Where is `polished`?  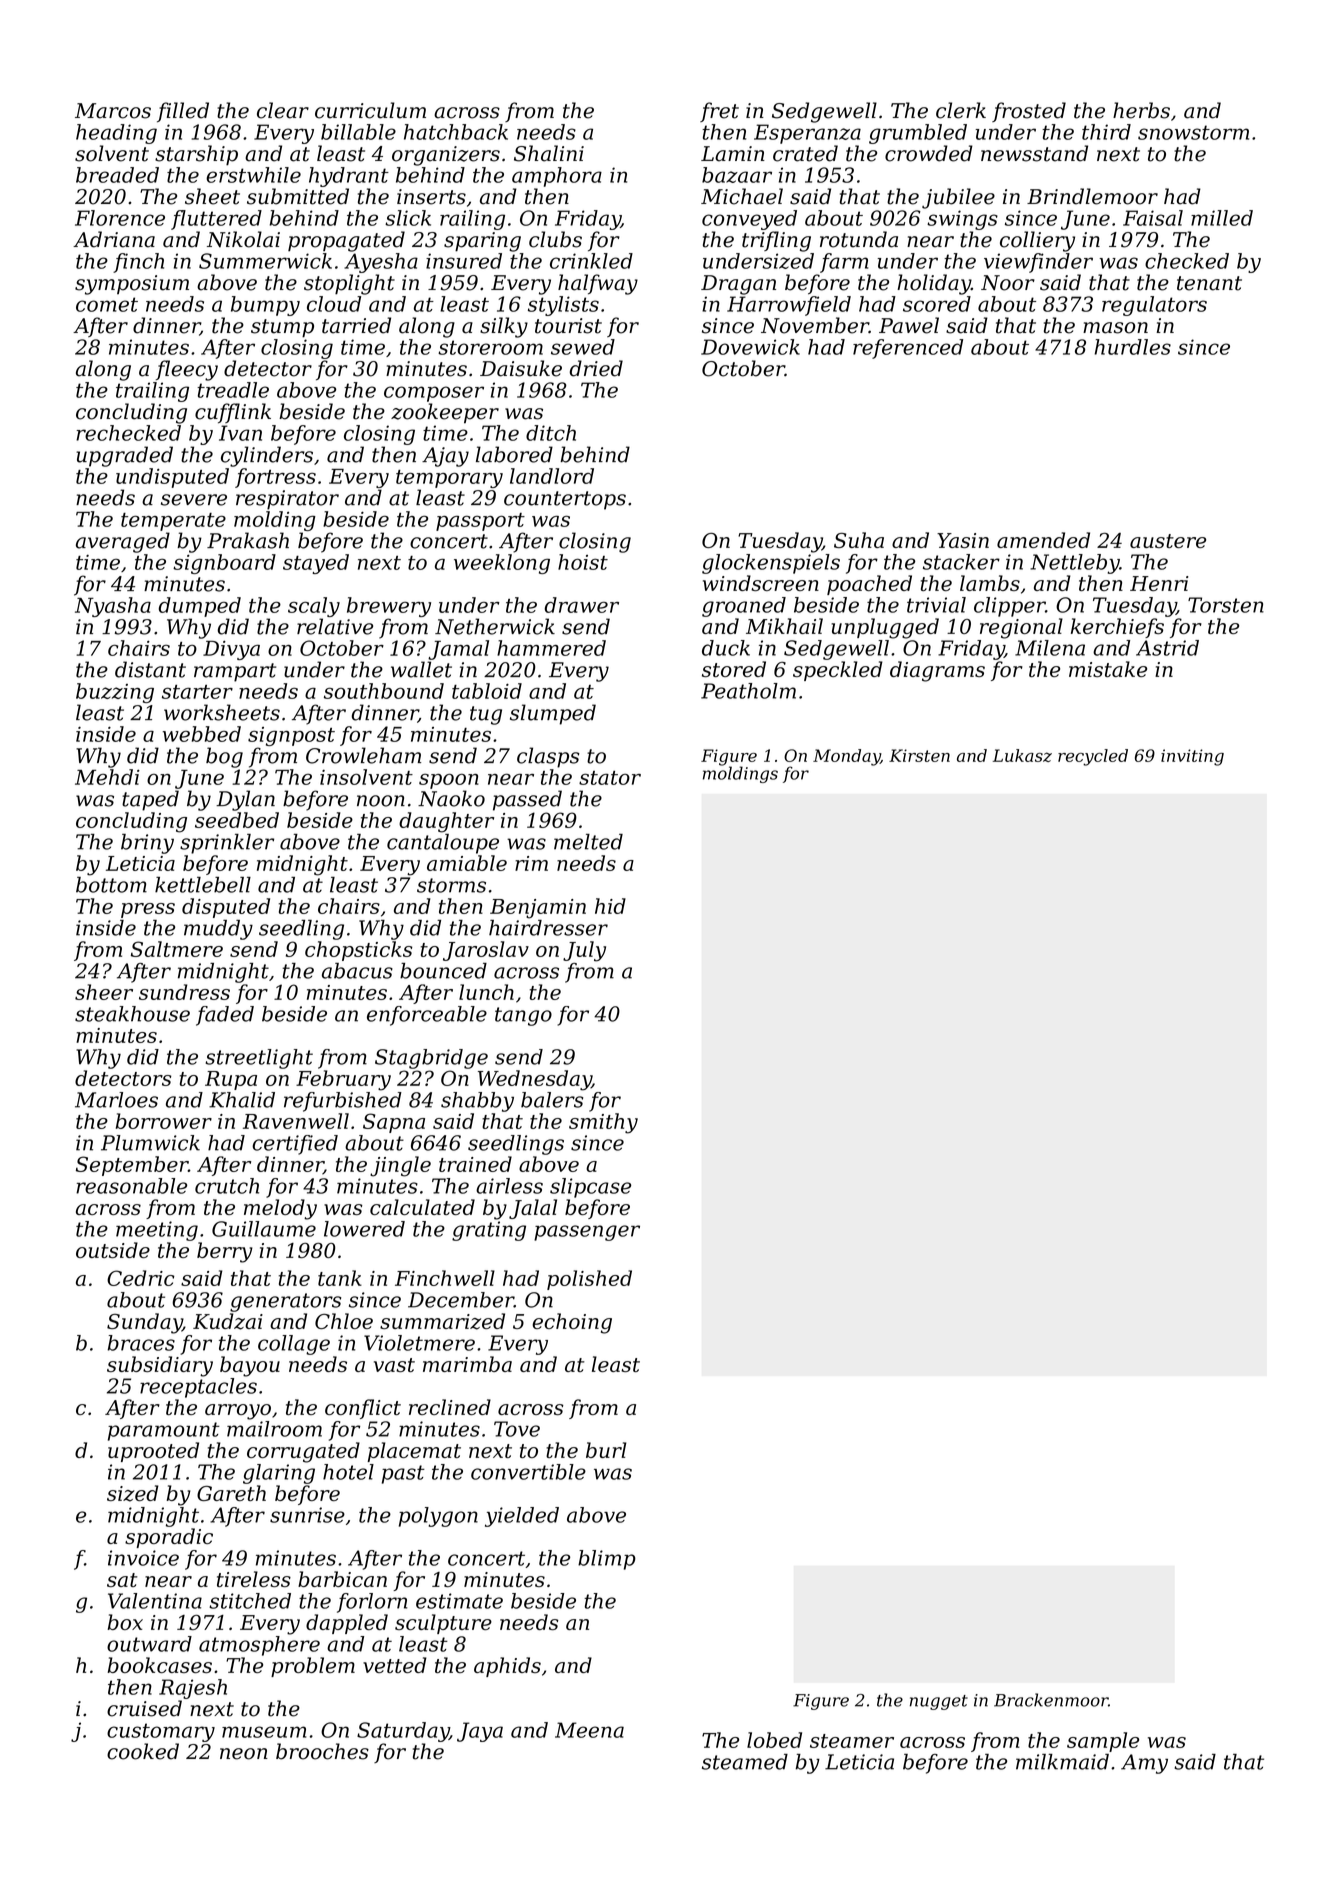
polished is located at coordinates (589, 1280).
